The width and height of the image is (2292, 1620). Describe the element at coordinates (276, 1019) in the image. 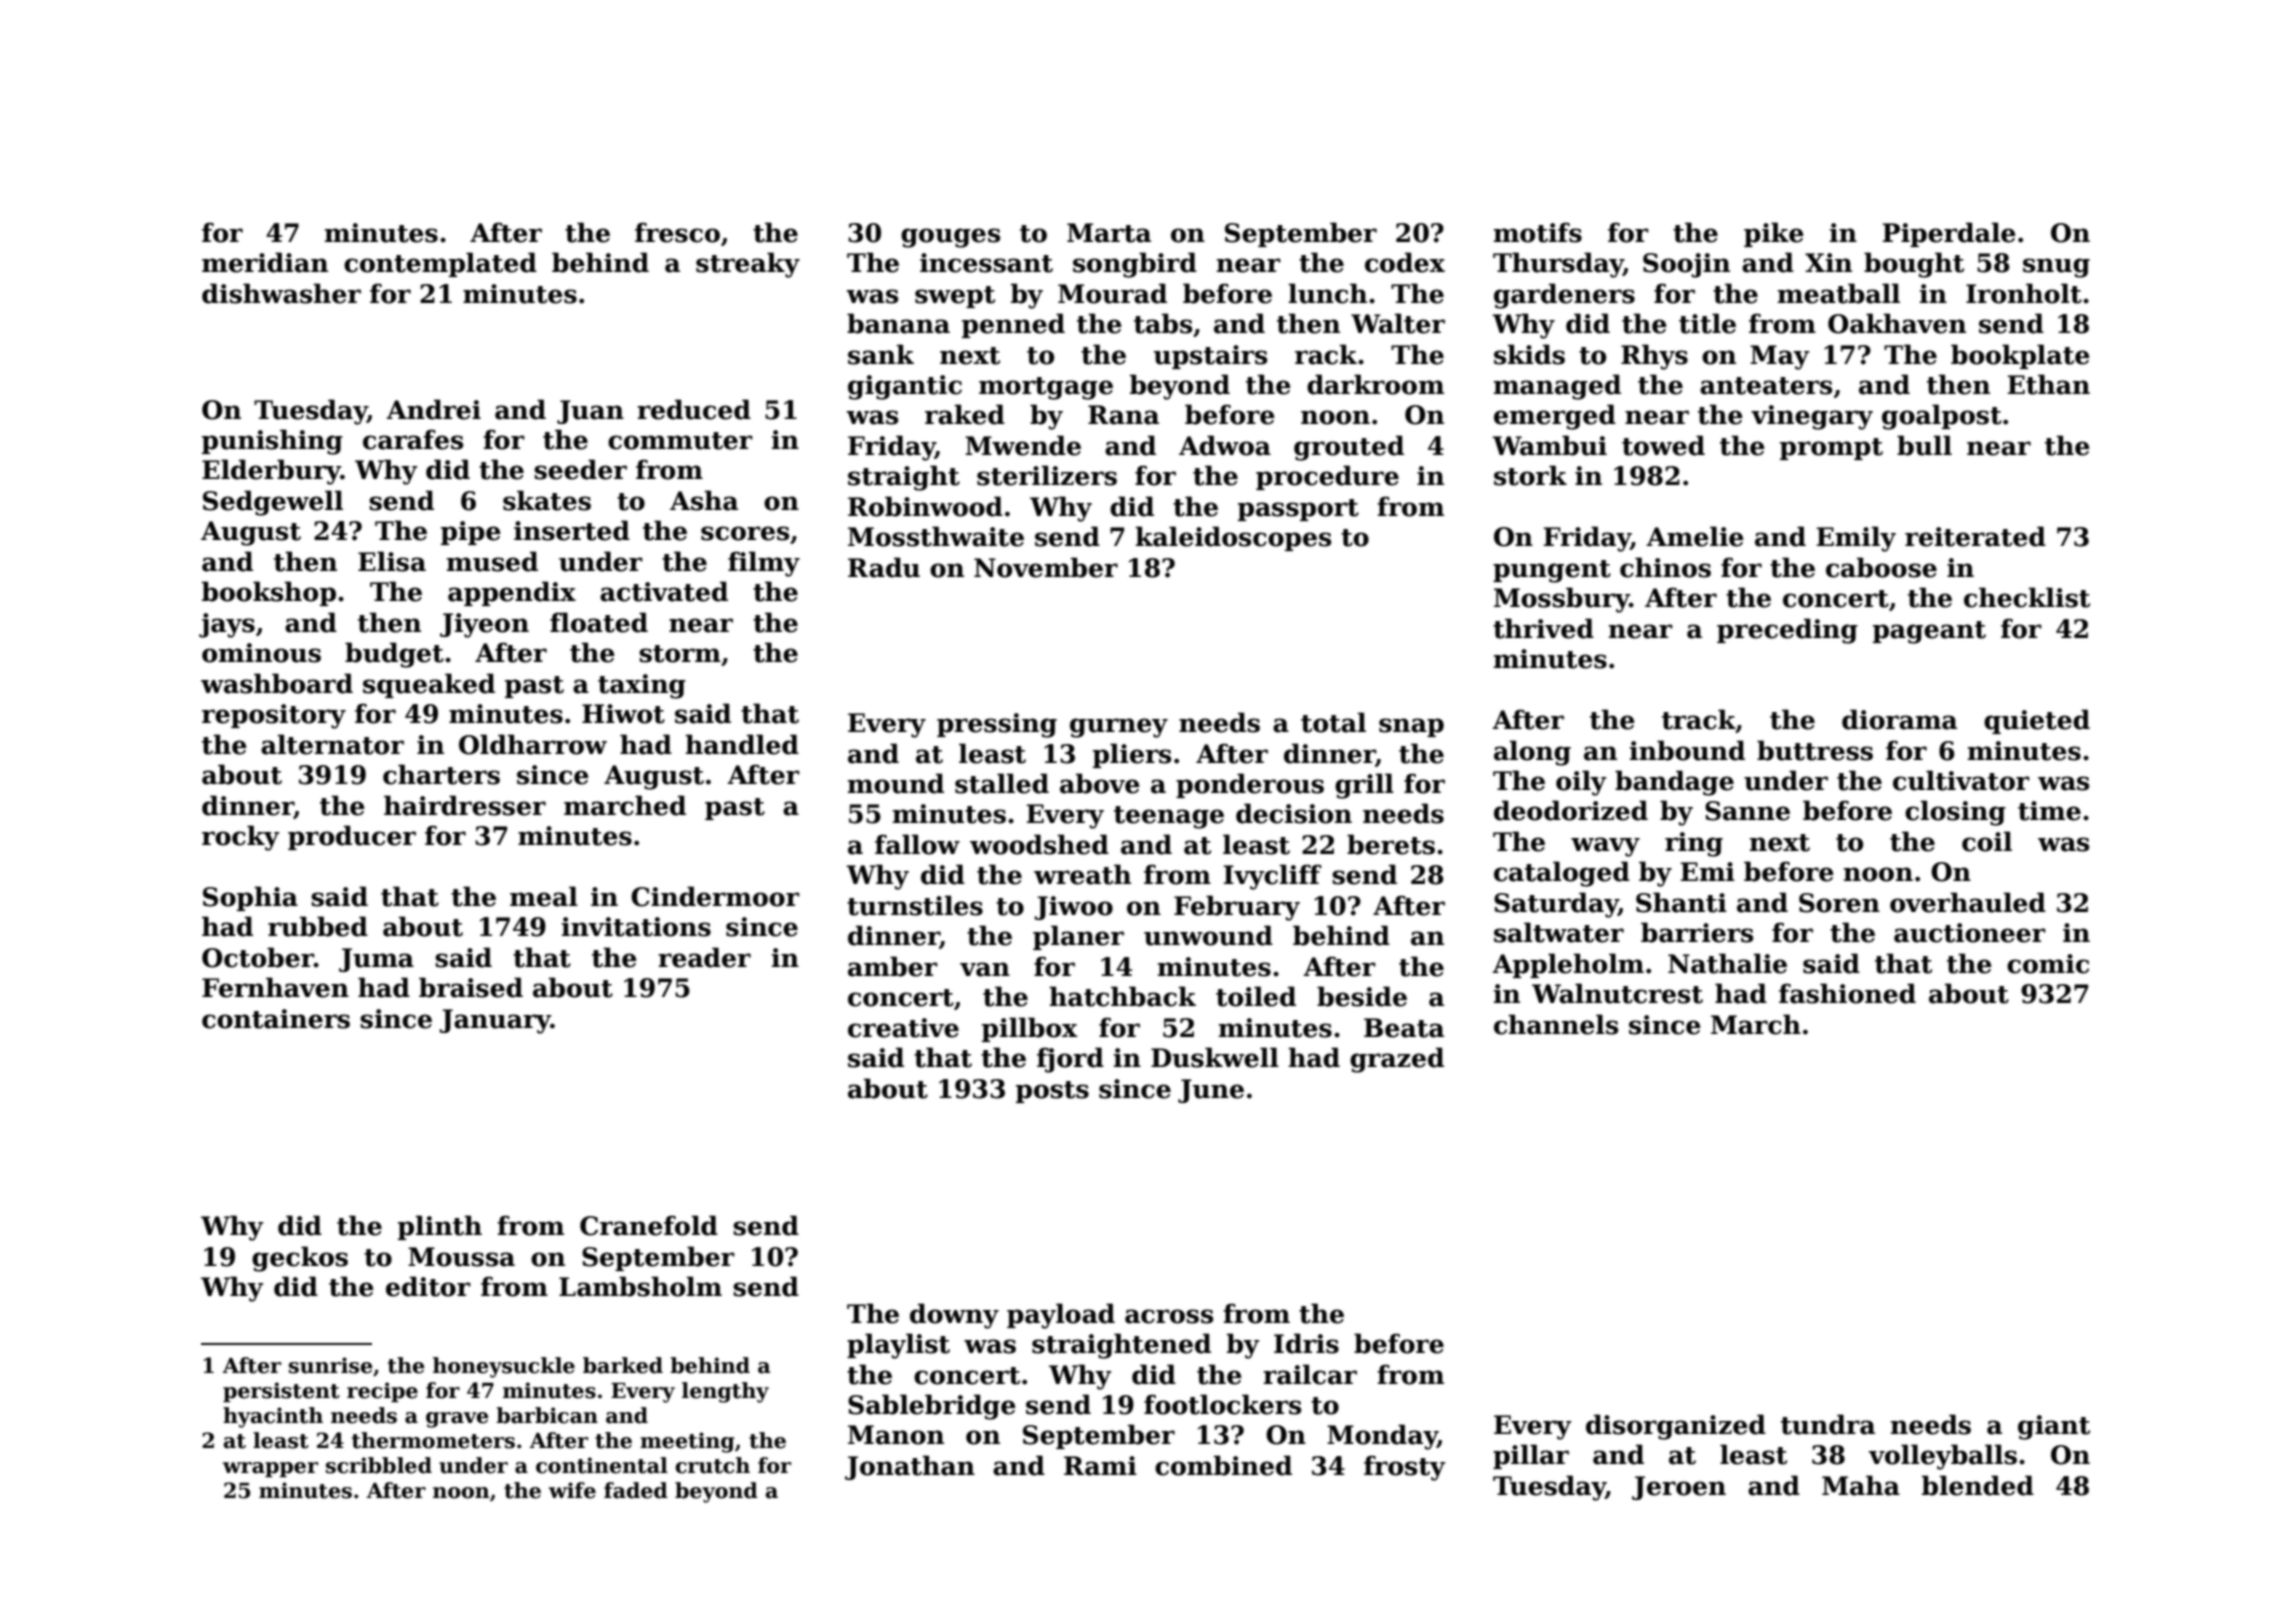

I see `containers` at that location.
